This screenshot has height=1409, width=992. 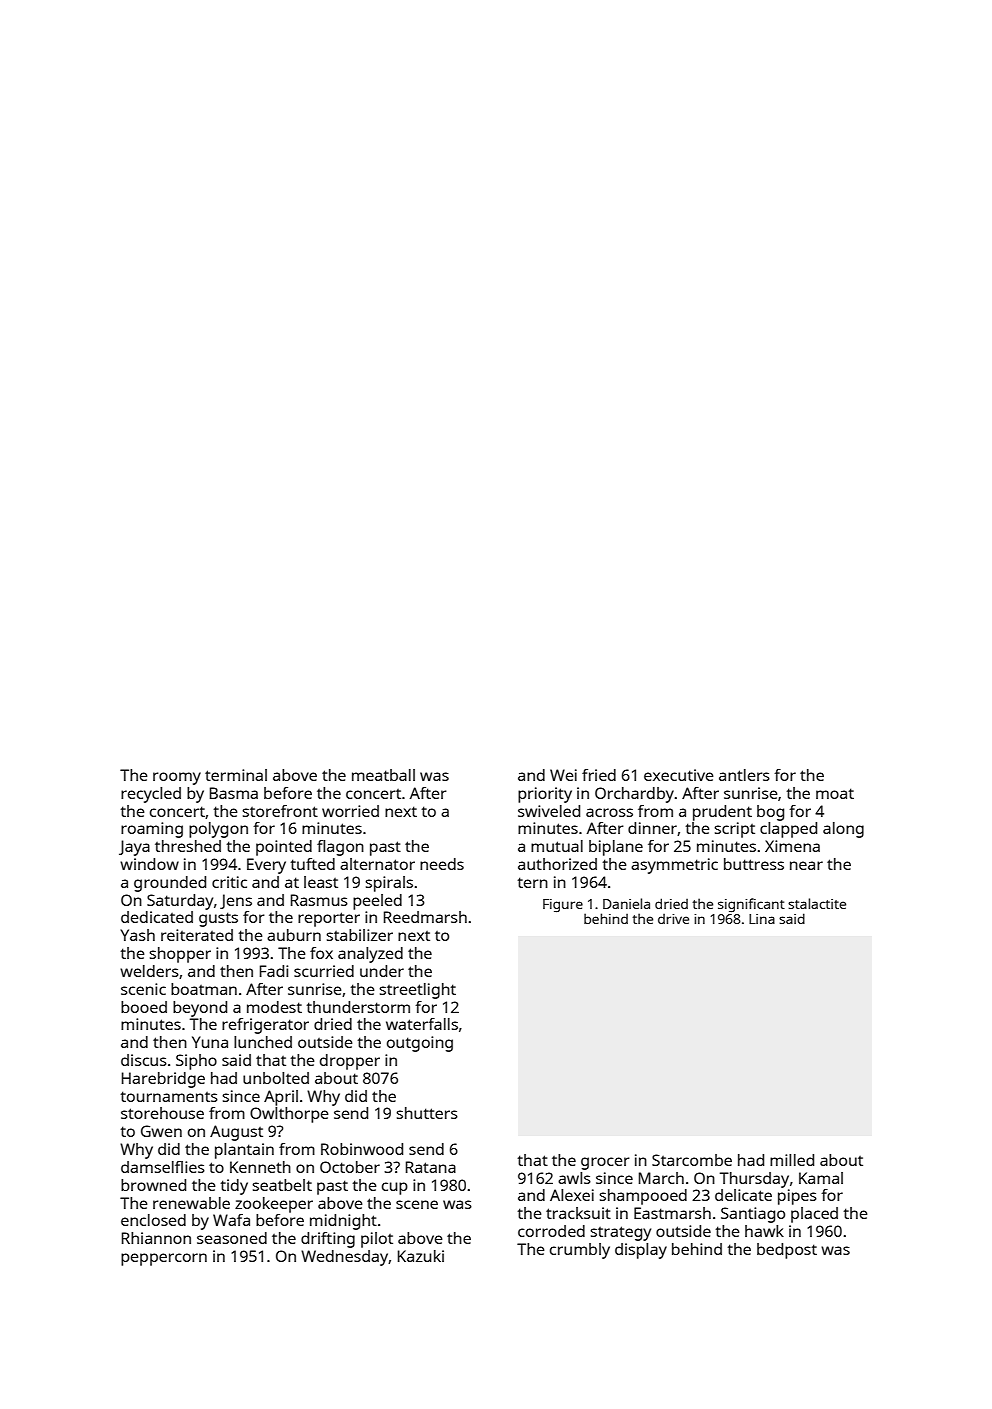 I want to click on peppercorn, so click(x=164, y=1259).
